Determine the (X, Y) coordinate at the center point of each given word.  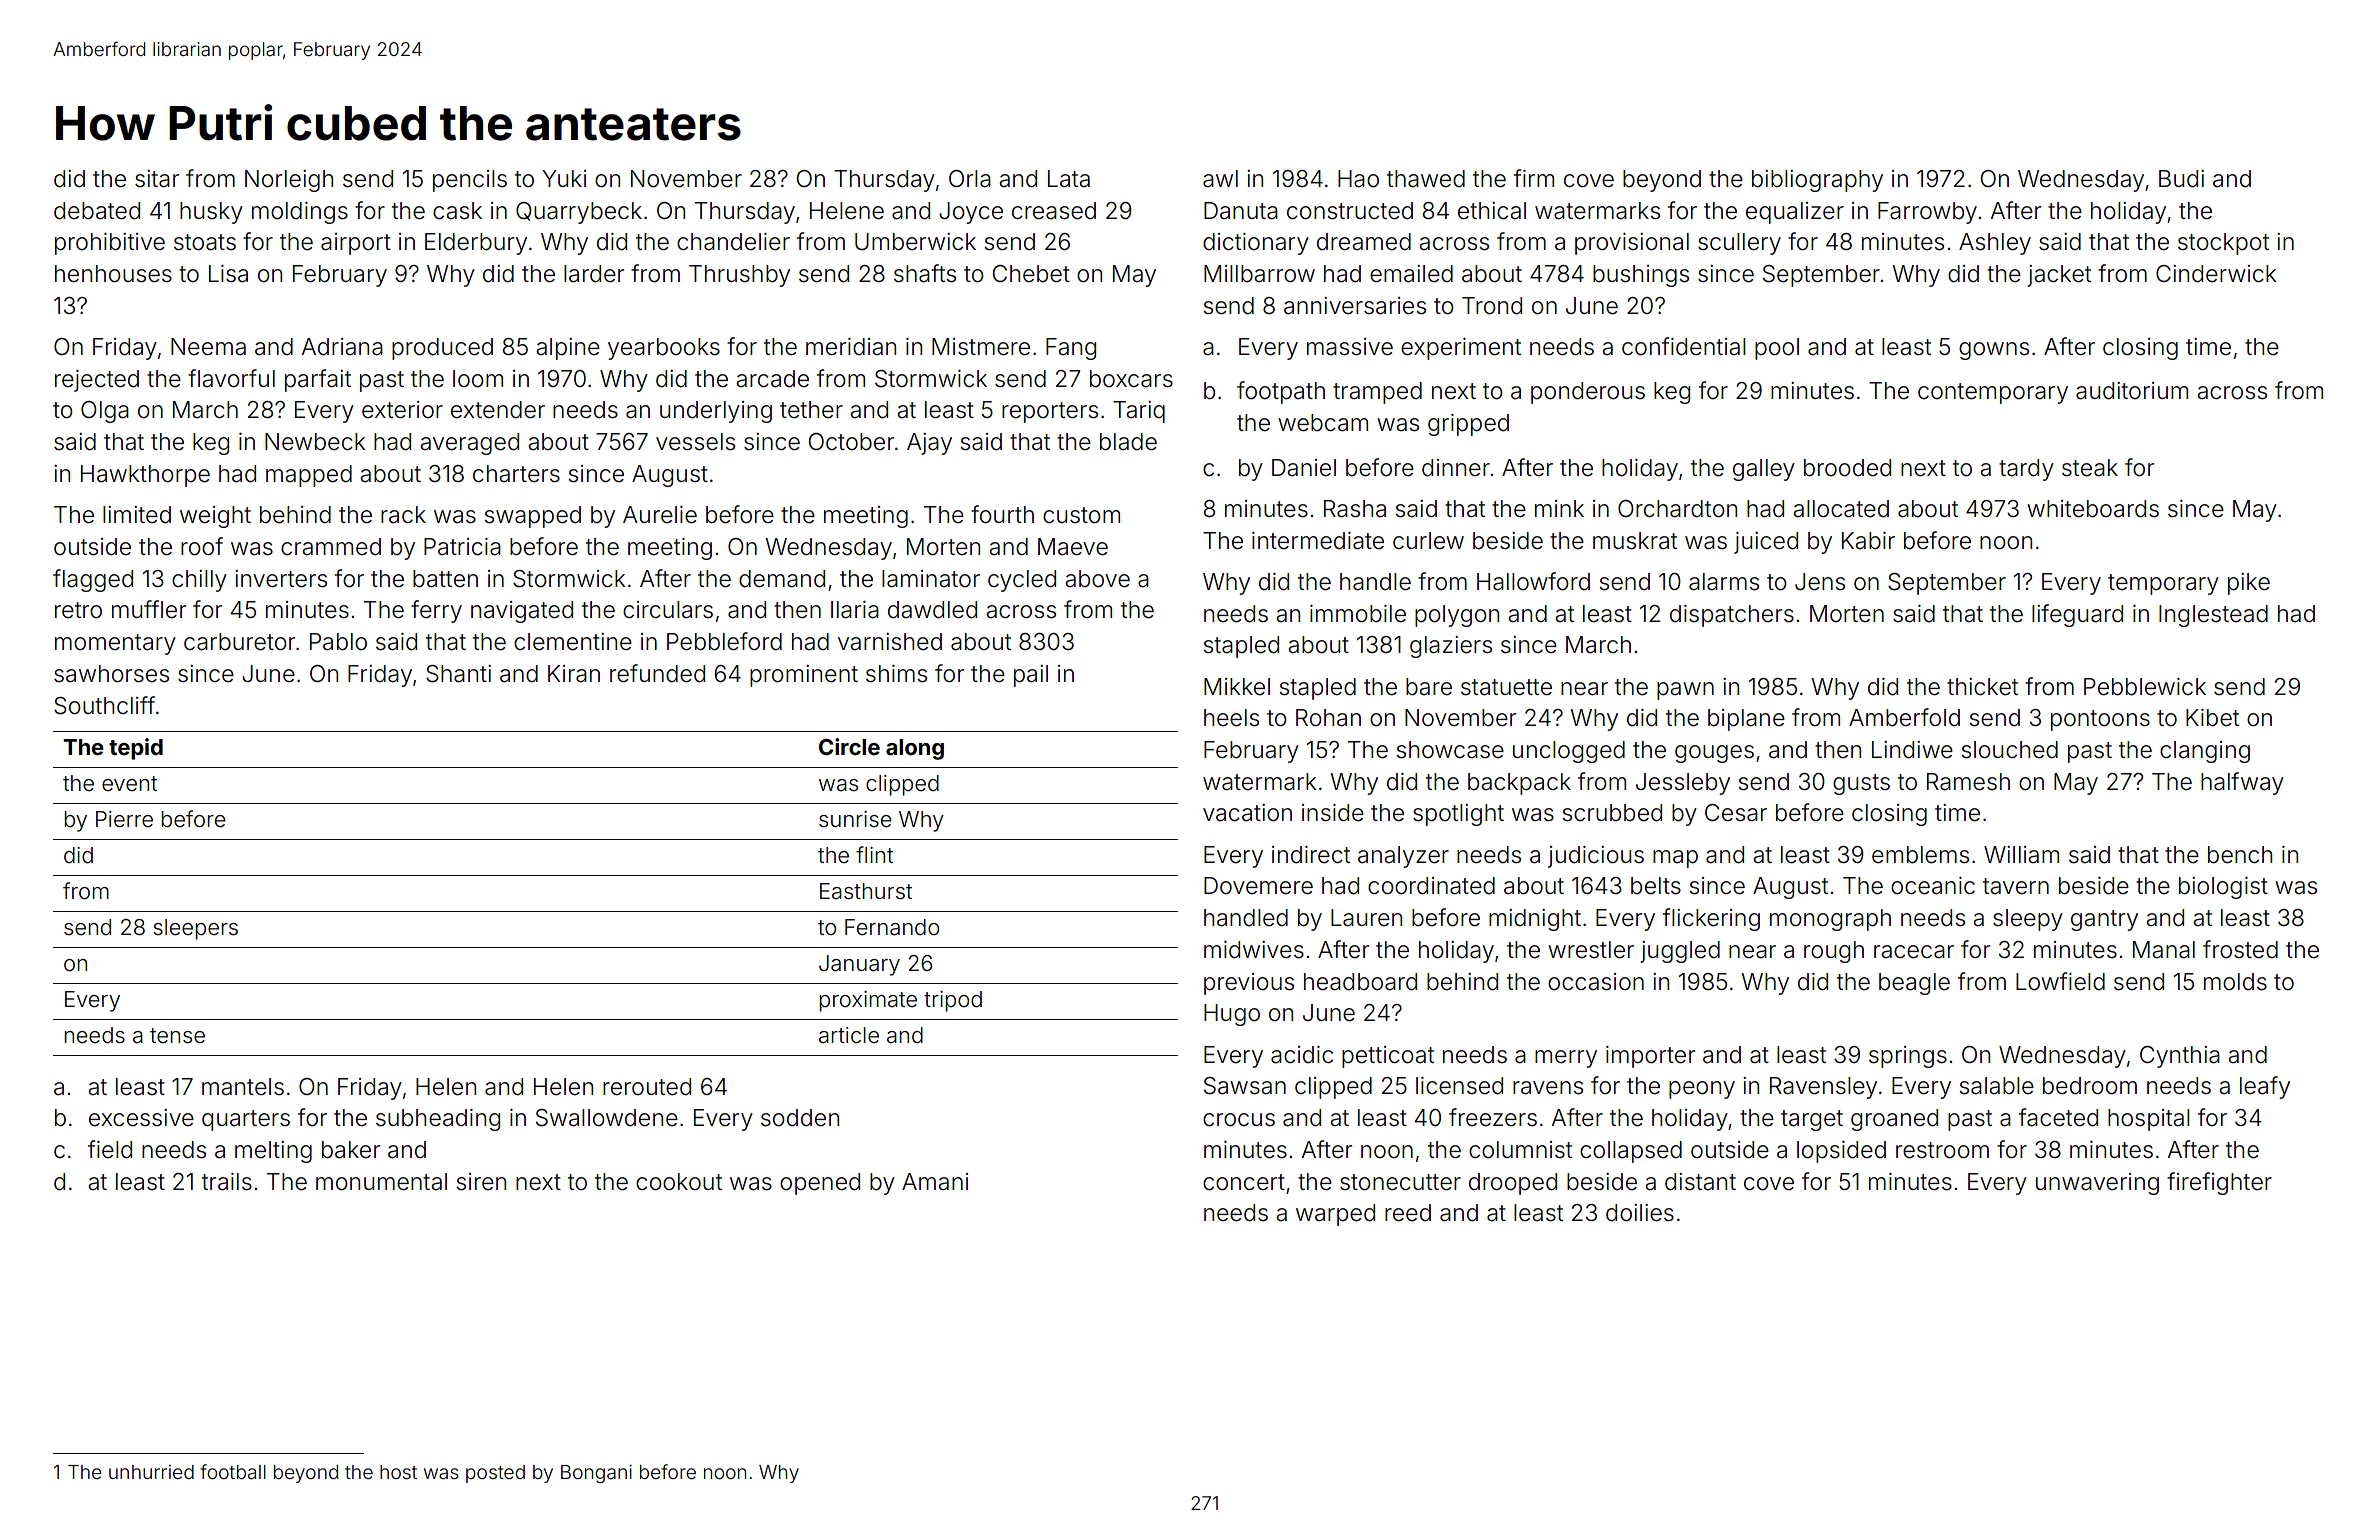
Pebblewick (2145, 687)
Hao (1358, 179)
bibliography (1817, 181)
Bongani (596, 1473)
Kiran (574, 674)
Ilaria (855, 610)
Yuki (564, 178)
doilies (1640, 1213)
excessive (141, 1118)
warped (1335, 1215)
